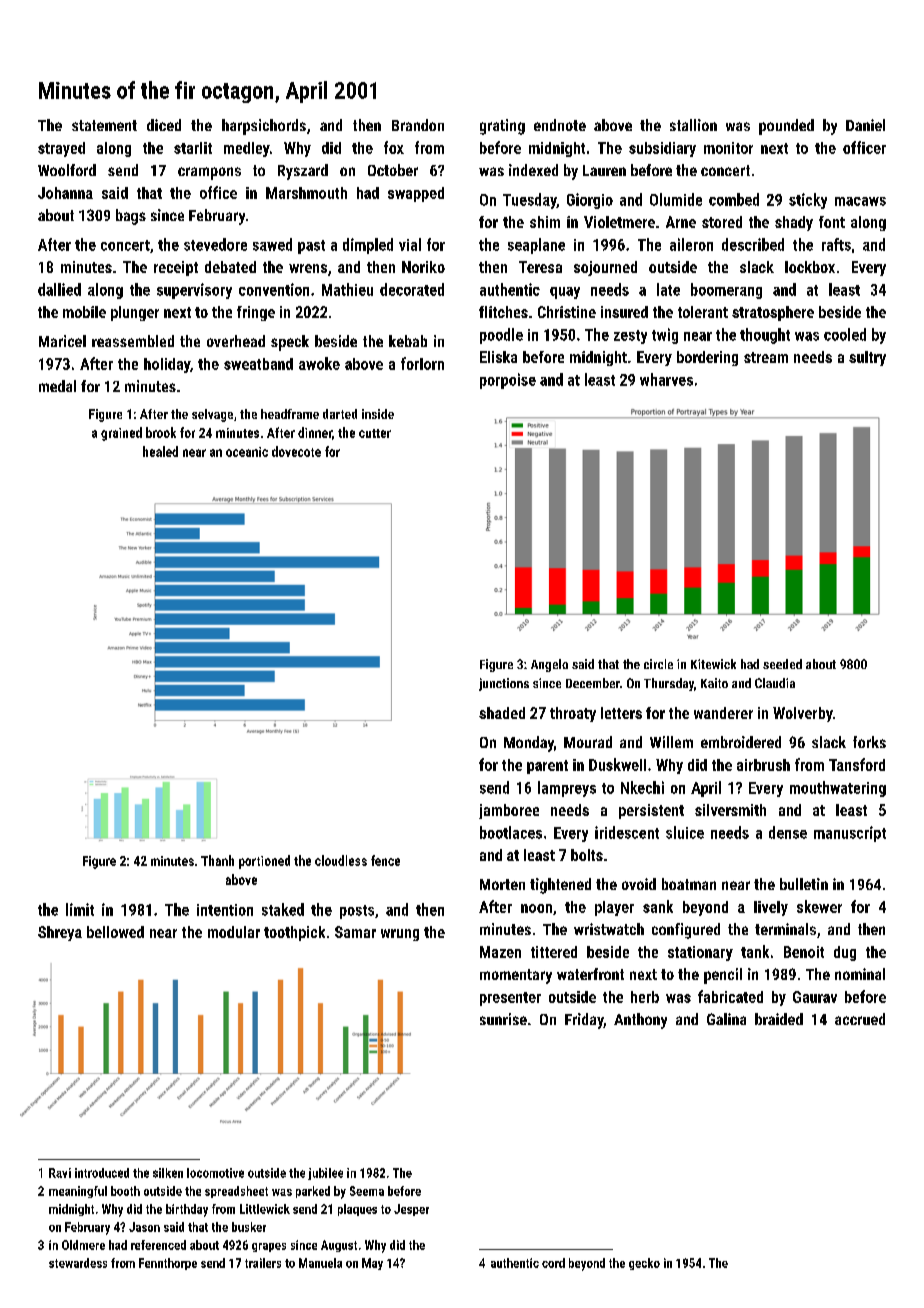  Describe the element at coordinates (560, 125) in the document. I see `endnote` at that location.
